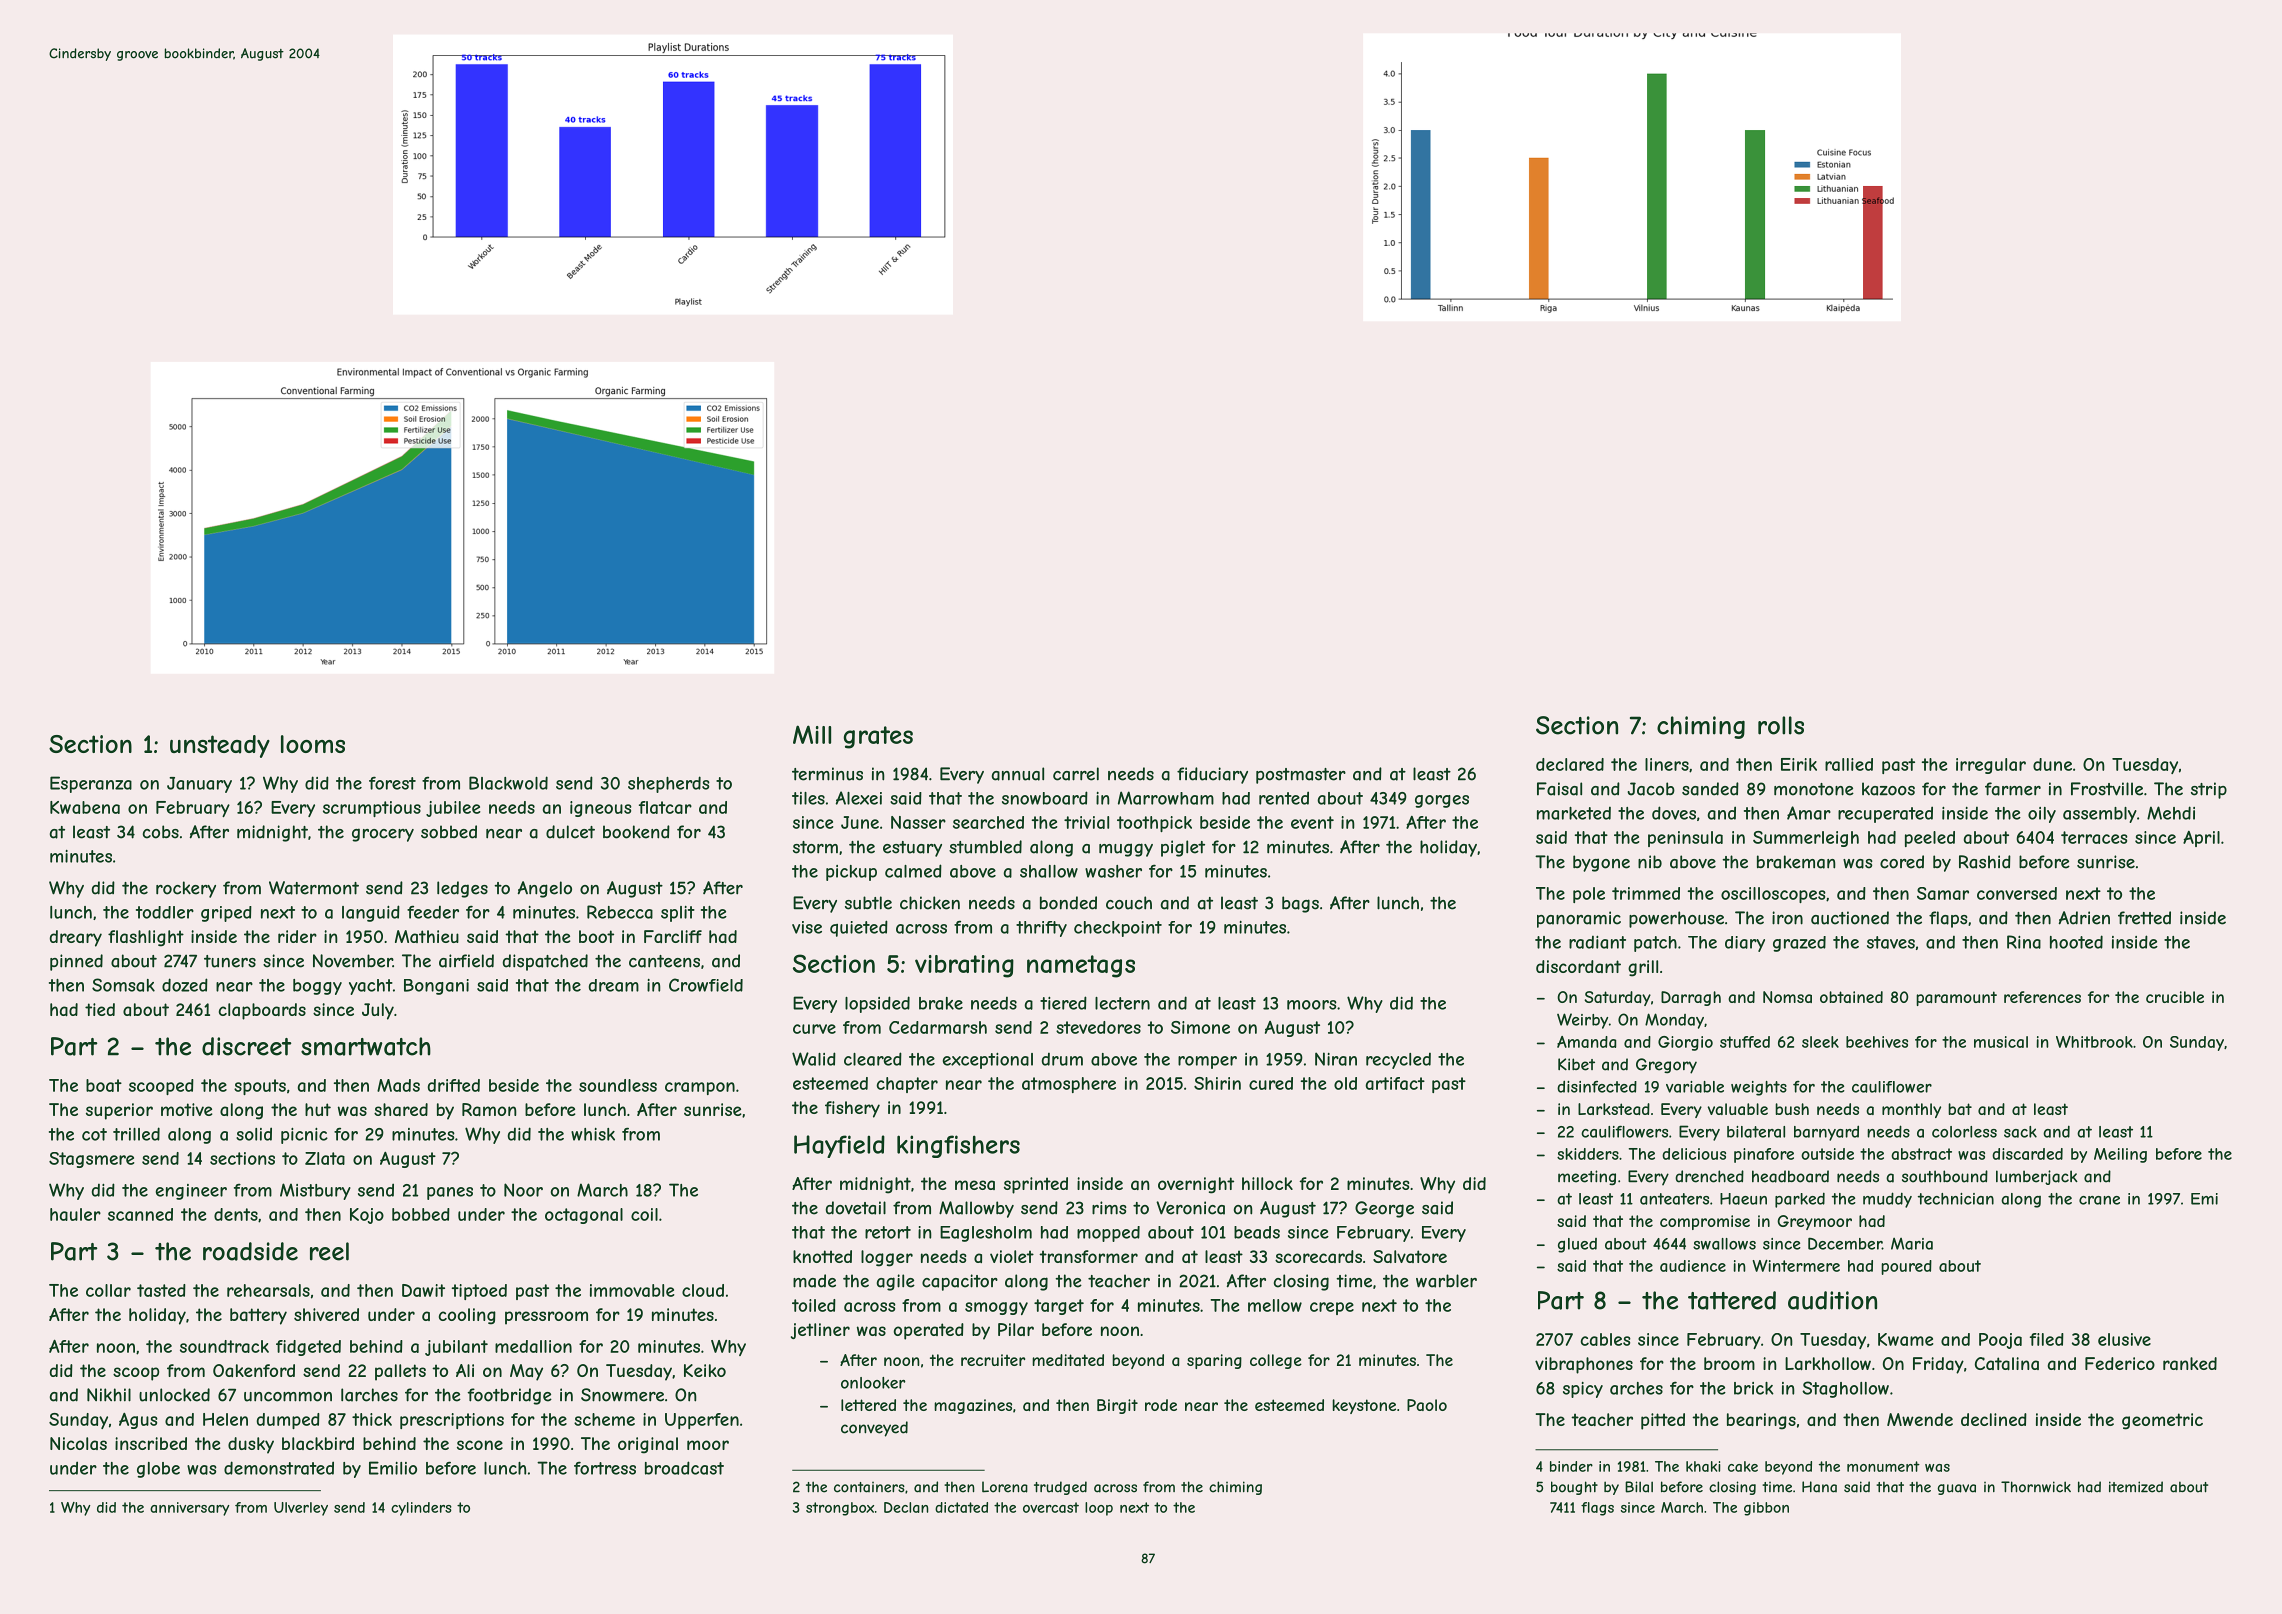 The image size is (2282, 1614). What do you see at coordinates (313, 744) in the document?
I see `looms` at bounding box center [313, 744].
